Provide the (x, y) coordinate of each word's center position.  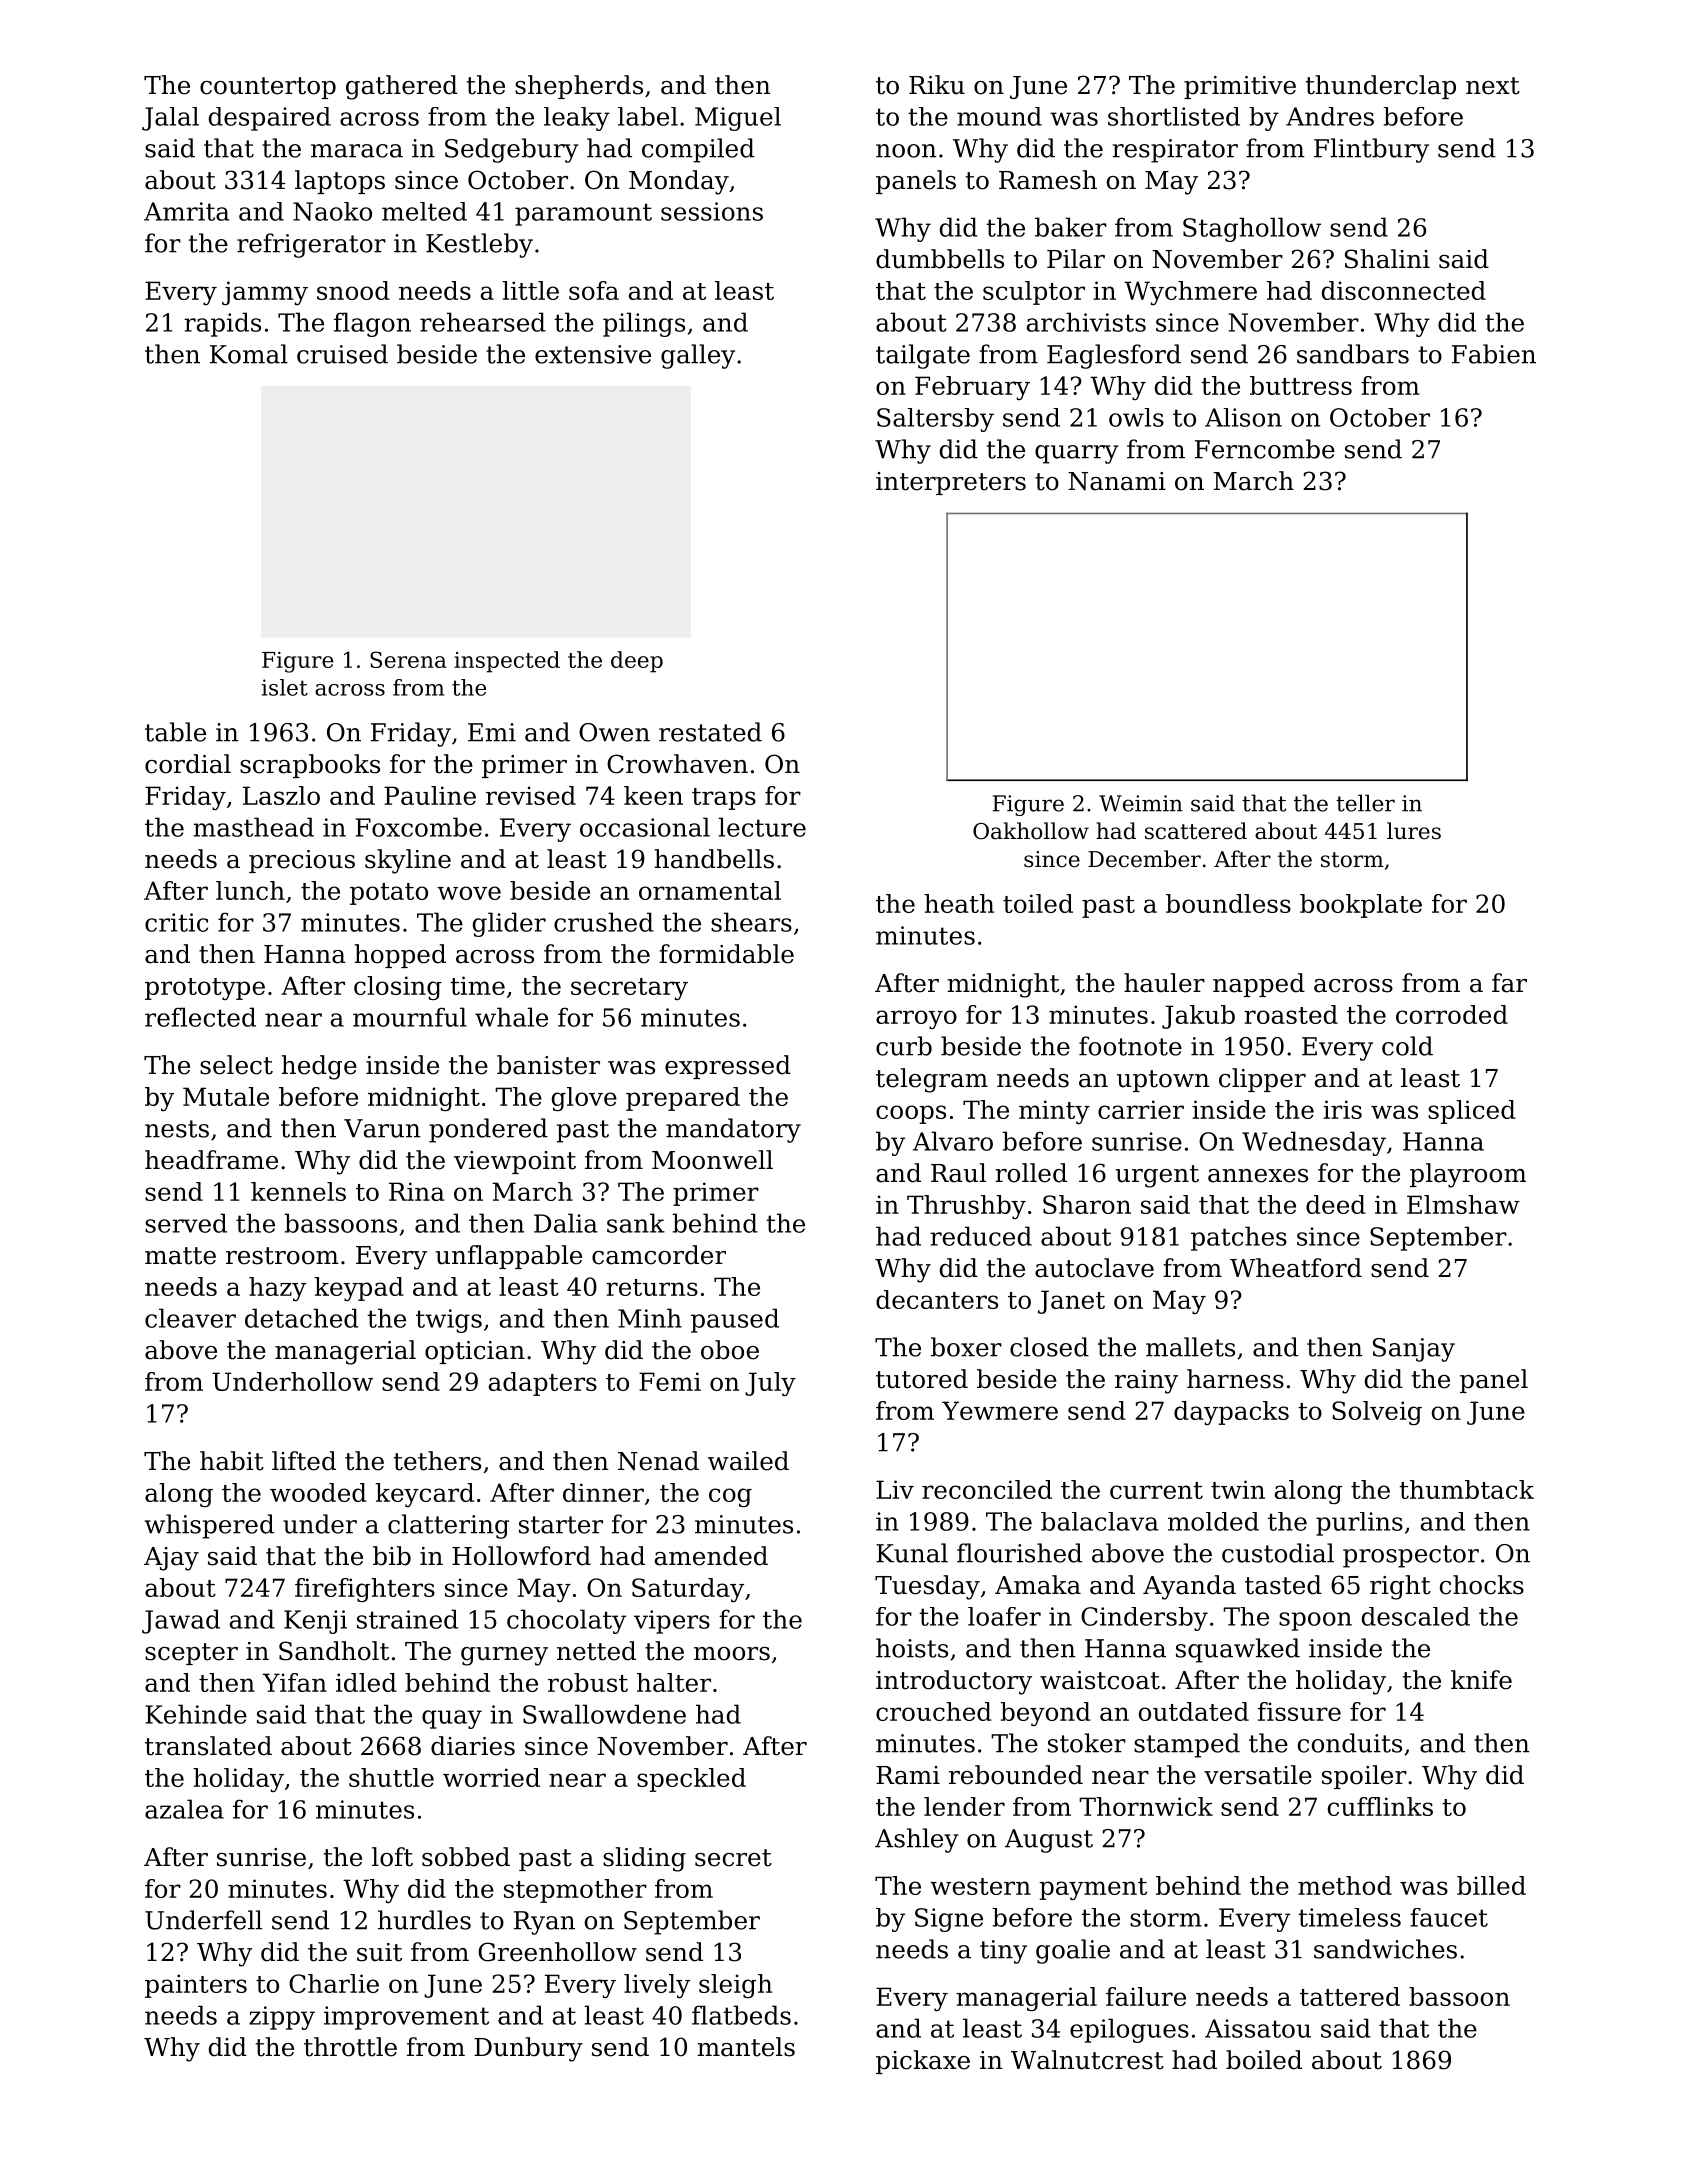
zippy (282, 2018)
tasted (1283, 1585)
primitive (1240, 87)
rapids (222, 324)
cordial (188, 764)
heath (959, 903)
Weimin (1141, 803)
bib (392, 1556)
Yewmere (1000, 1410)
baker (1071, 227)
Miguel (738, 119)
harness (1235, 1379)
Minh (650, 1318)
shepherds (579, 87)
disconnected (1404, 290)
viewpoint (515, 1162)
